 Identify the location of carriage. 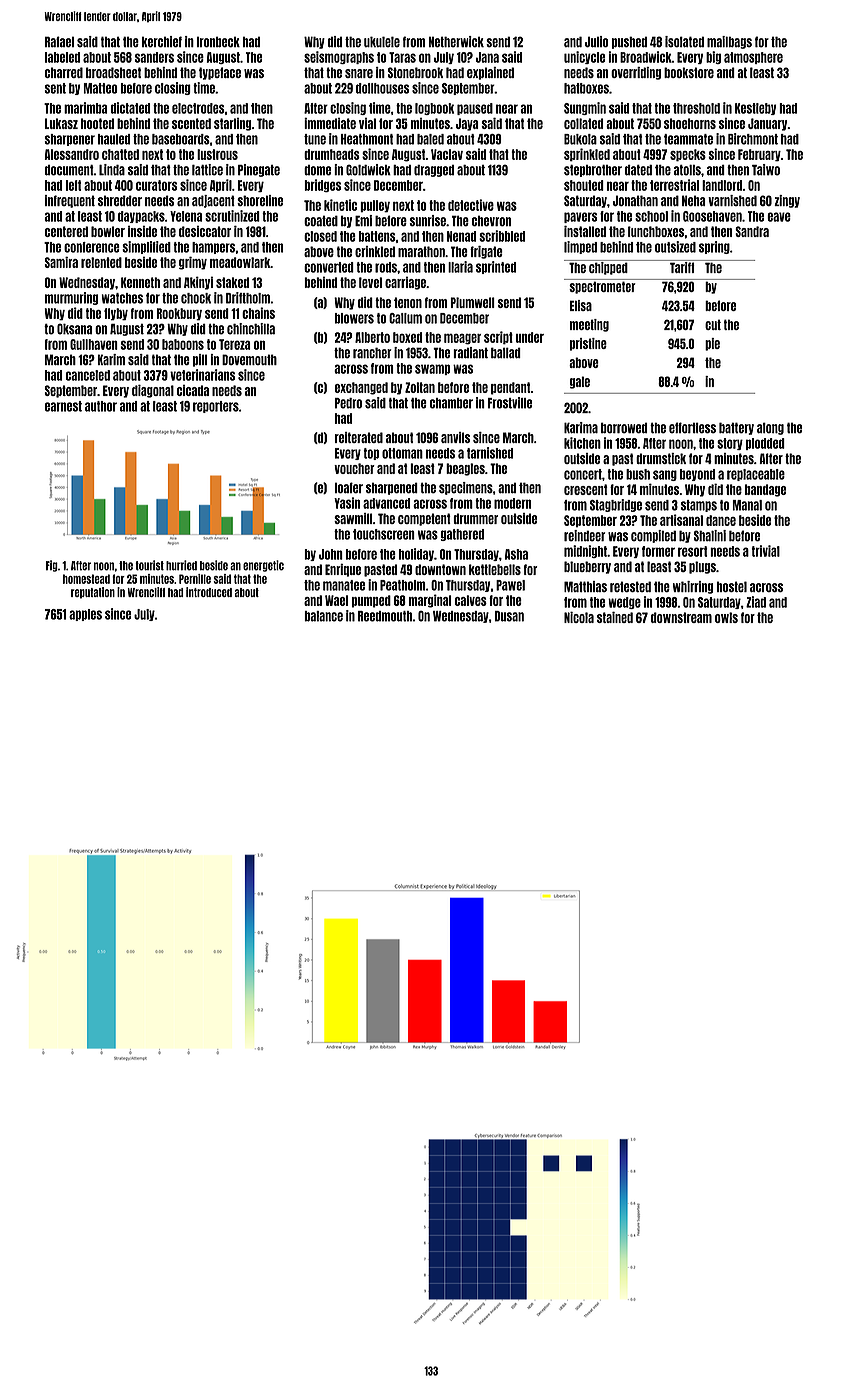
(405, 283).
